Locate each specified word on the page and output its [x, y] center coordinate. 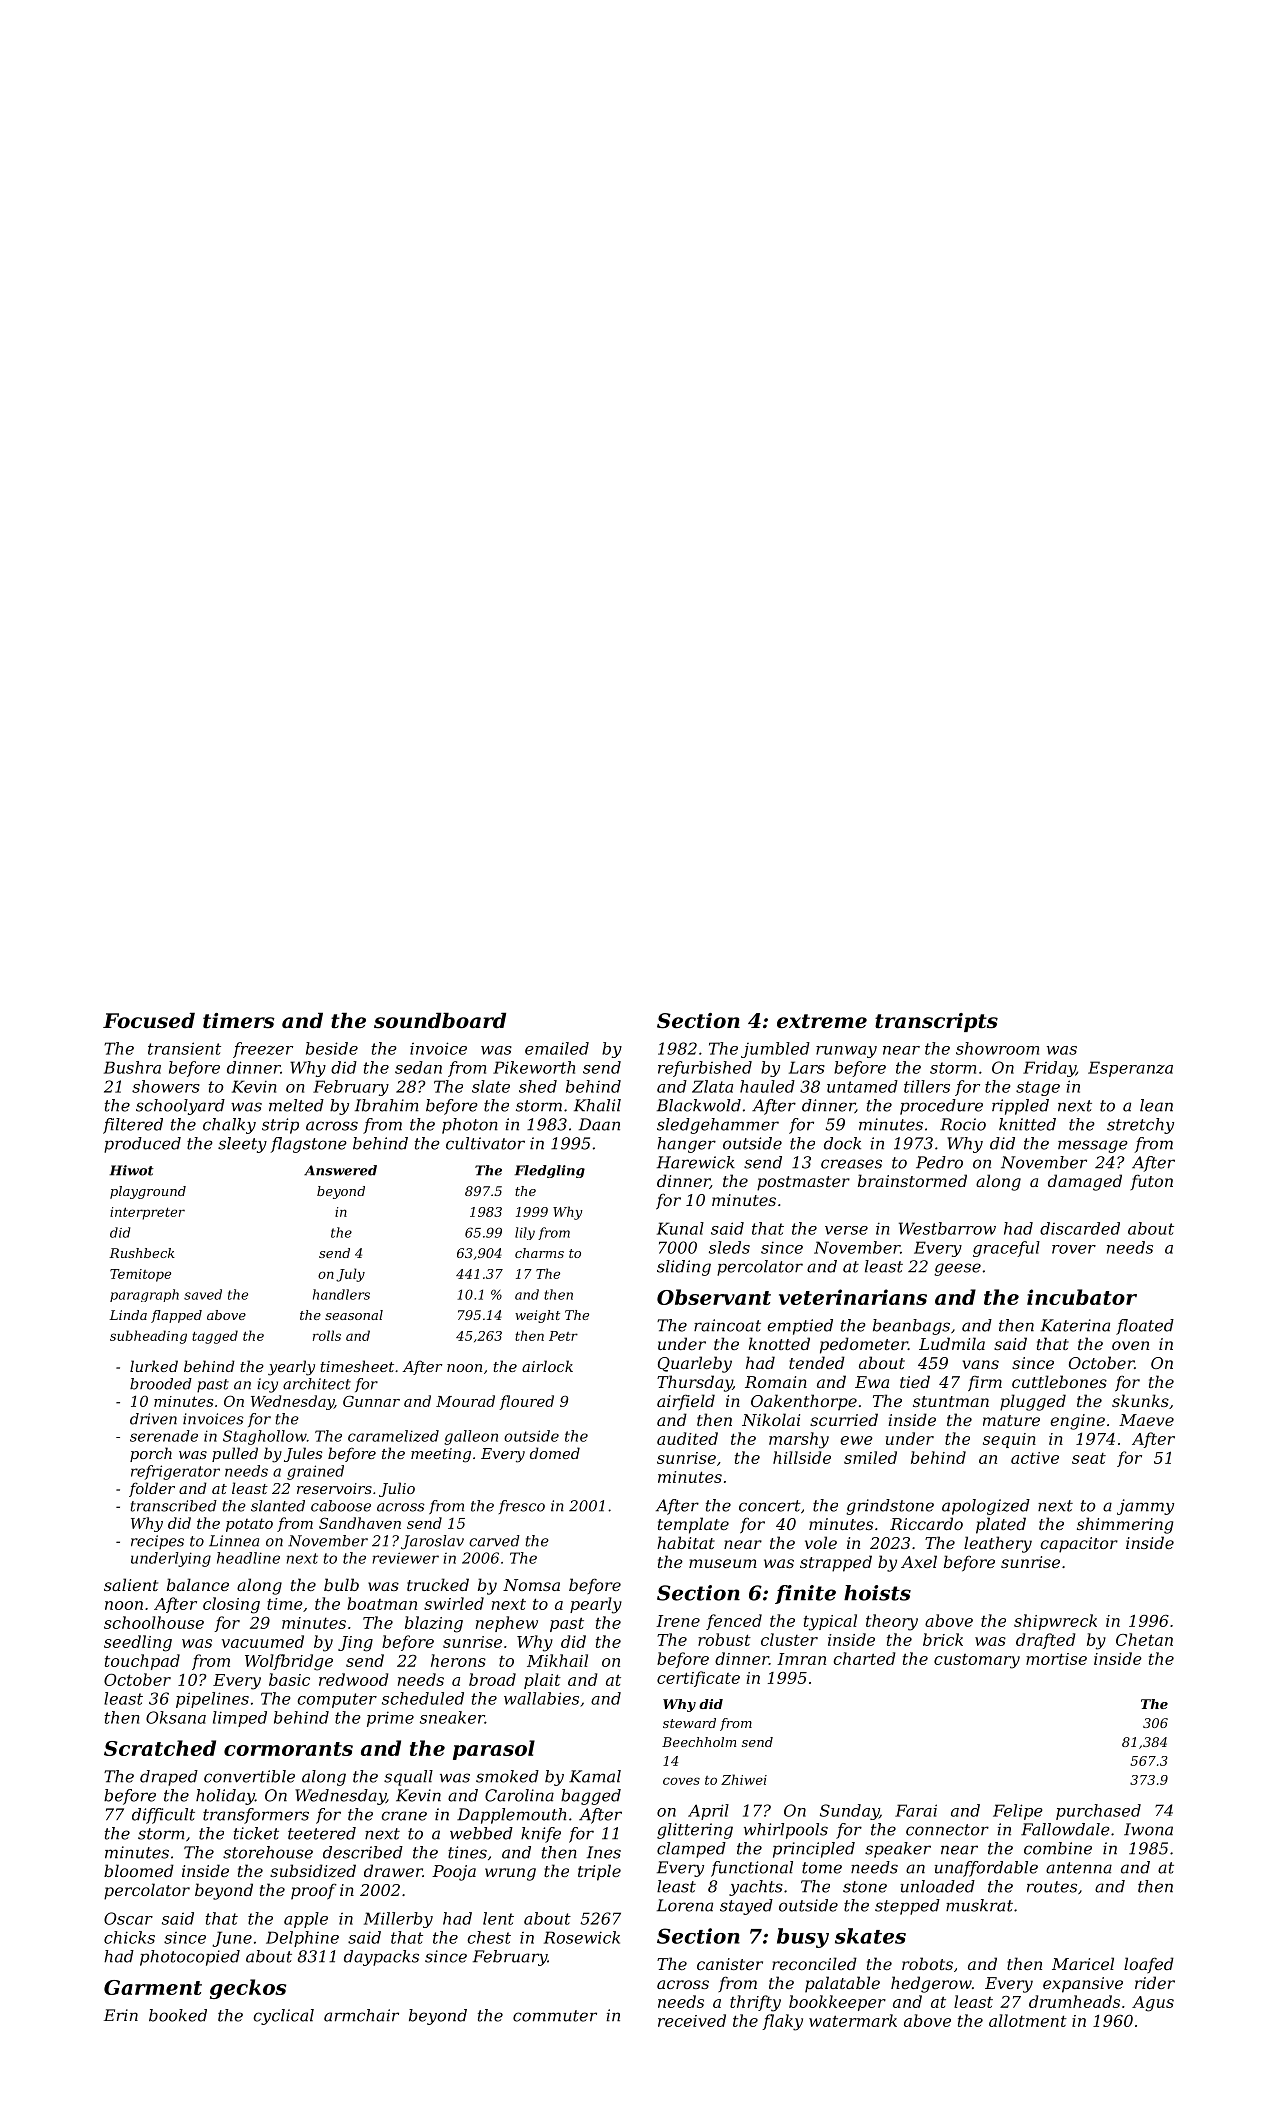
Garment [153, 1987]
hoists [877, 1593]
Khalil [597, 1105]
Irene [678, 1621]
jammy [1145, 1507]
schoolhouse [154, 1622]
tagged [215, 1337]
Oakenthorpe [804, 1402]
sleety [242, 1145]
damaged [1085, 1182]
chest [489, 1937]
